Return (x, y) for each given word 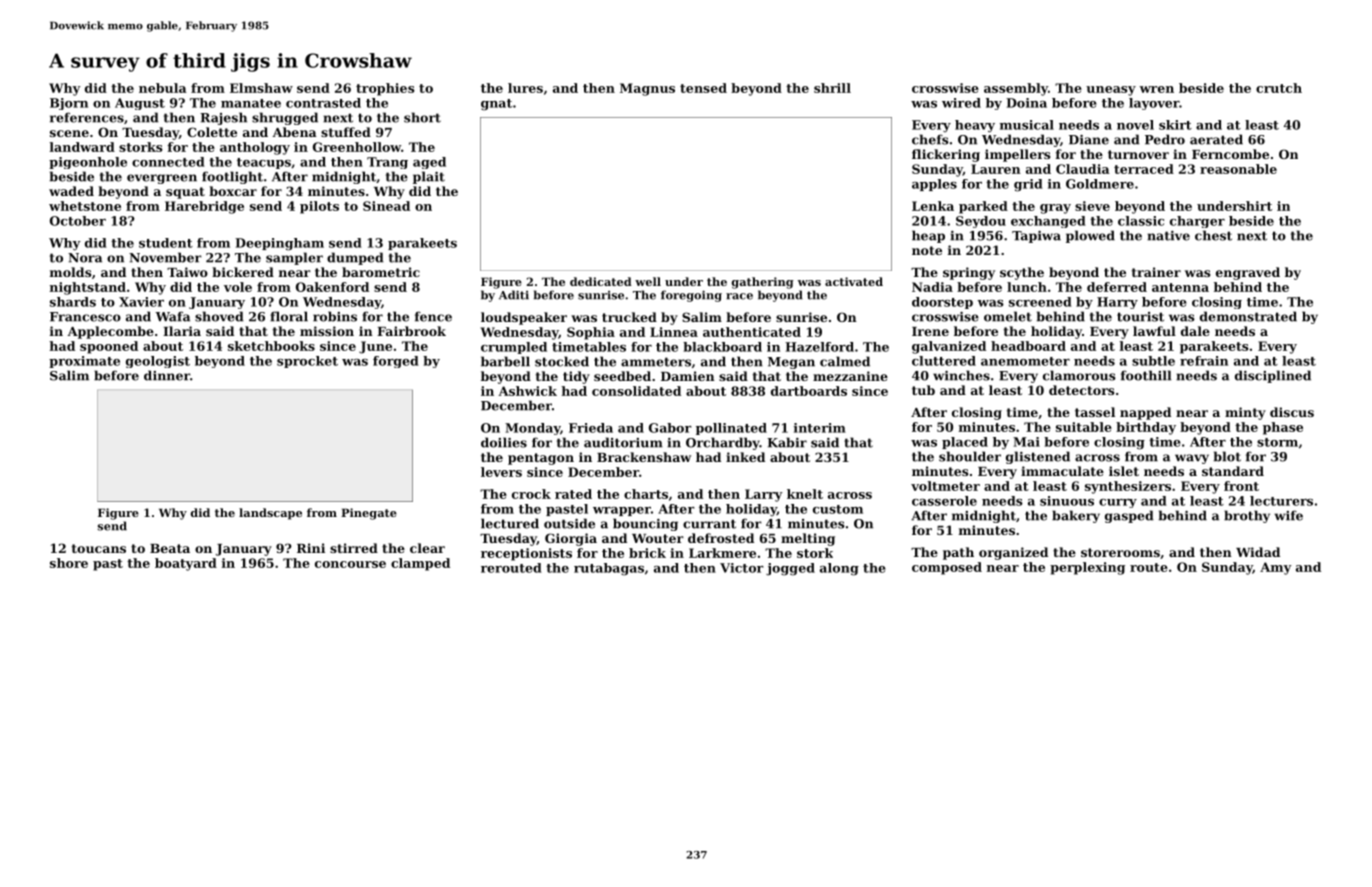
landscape (270, 514)
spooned (109, 347)
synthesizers (1128, 487)
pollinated (731, 429)
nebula (163, 88)
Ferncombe (1230, 154)
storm (1277, 442)
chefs (930, 139)
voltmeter (945, 486)
